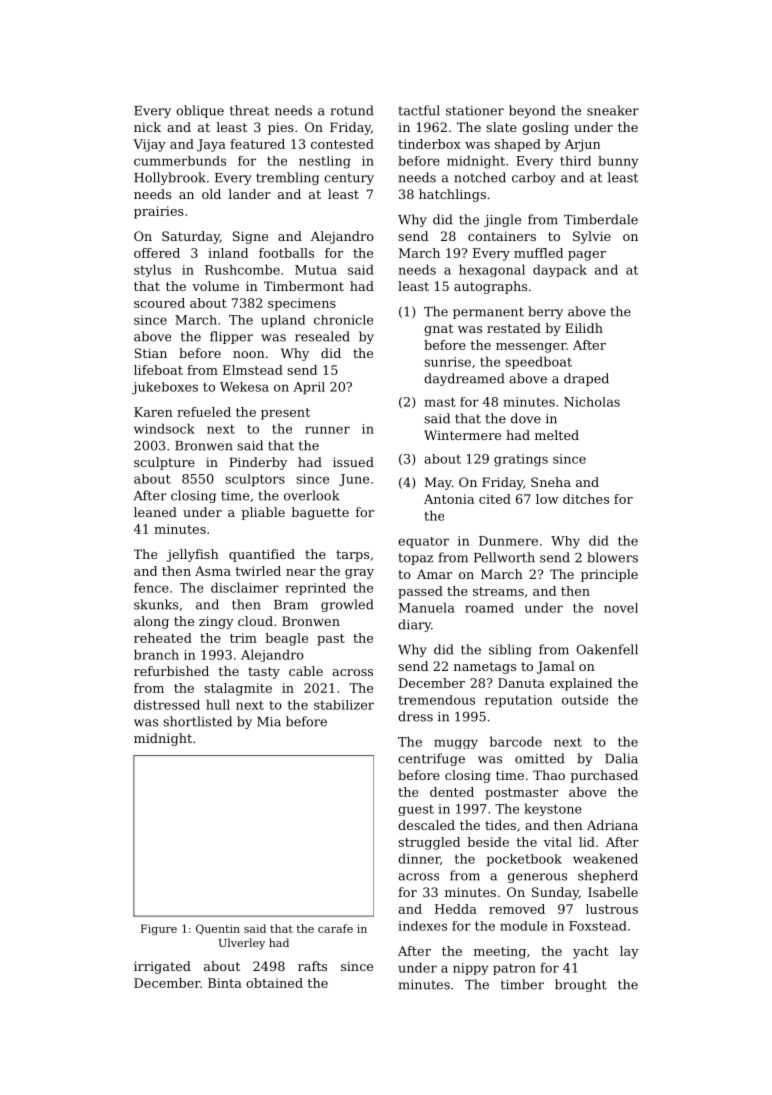 This image has width=772, height=1095. I want to click on Asma, so click(213, 571).
